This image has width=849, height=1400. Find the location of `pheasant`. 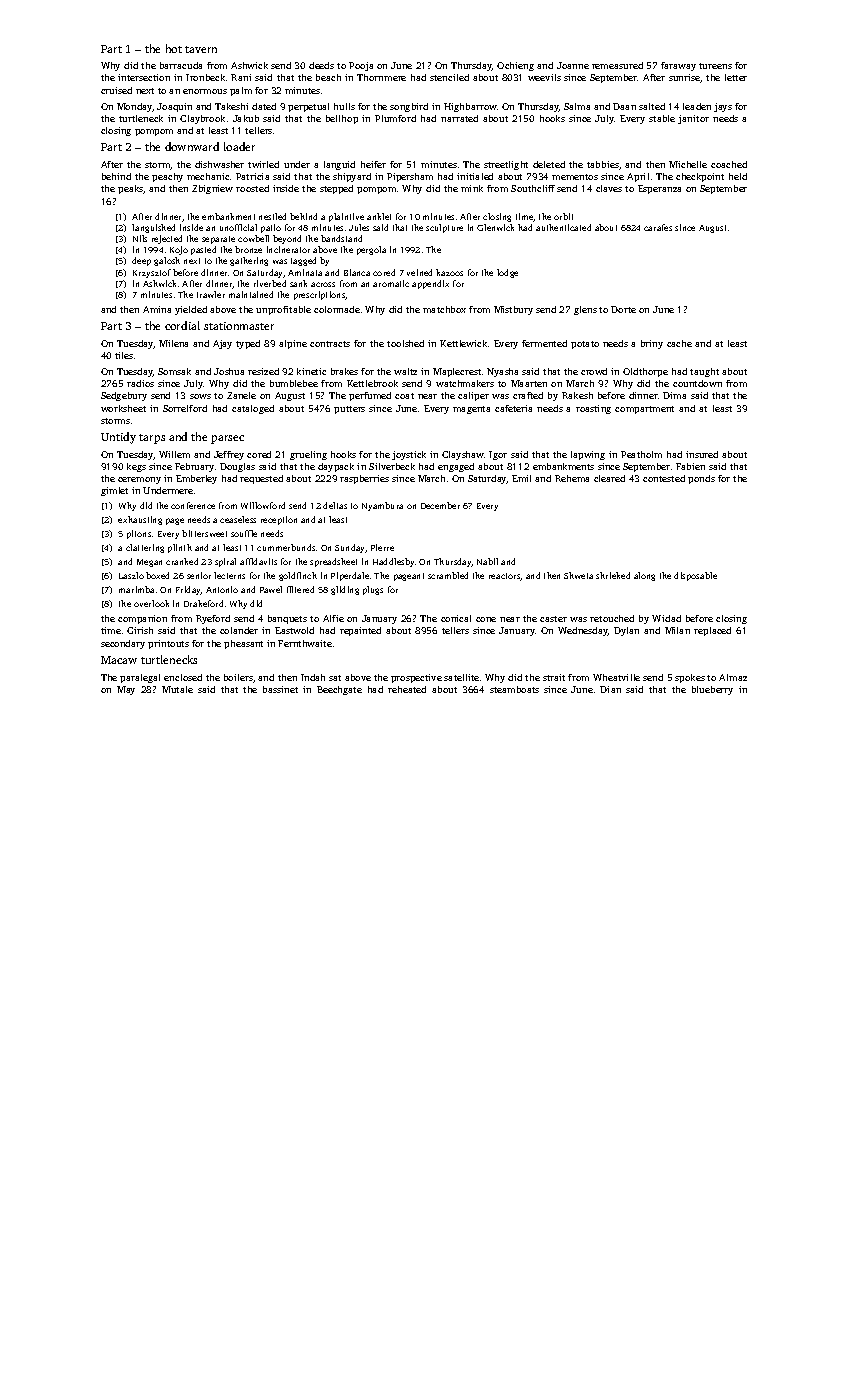

pheasant is located at coordinates (243, 644).
